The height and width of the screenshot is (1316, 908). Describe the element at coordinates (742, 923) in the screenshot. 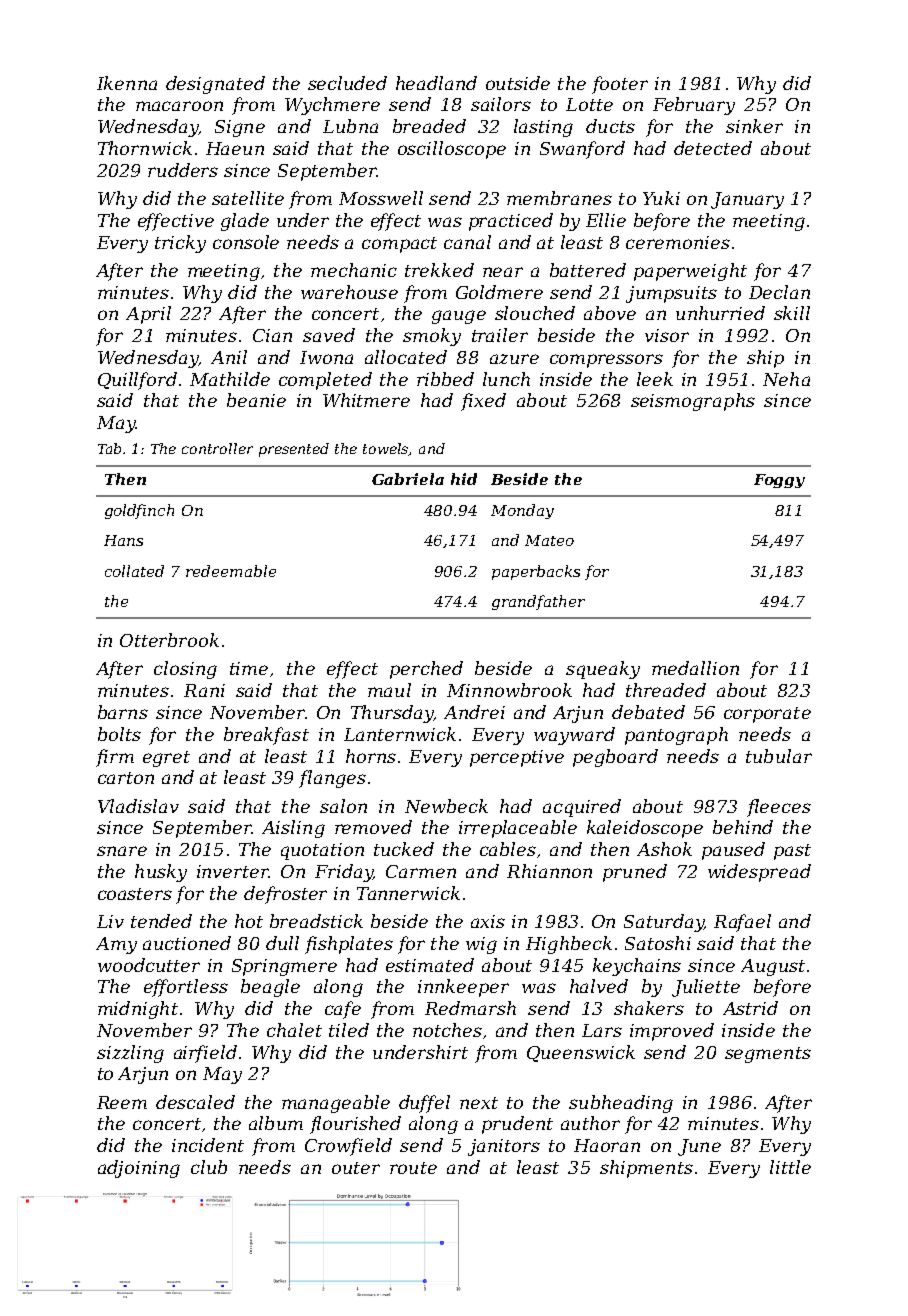

I see `Rafael` at that location.
